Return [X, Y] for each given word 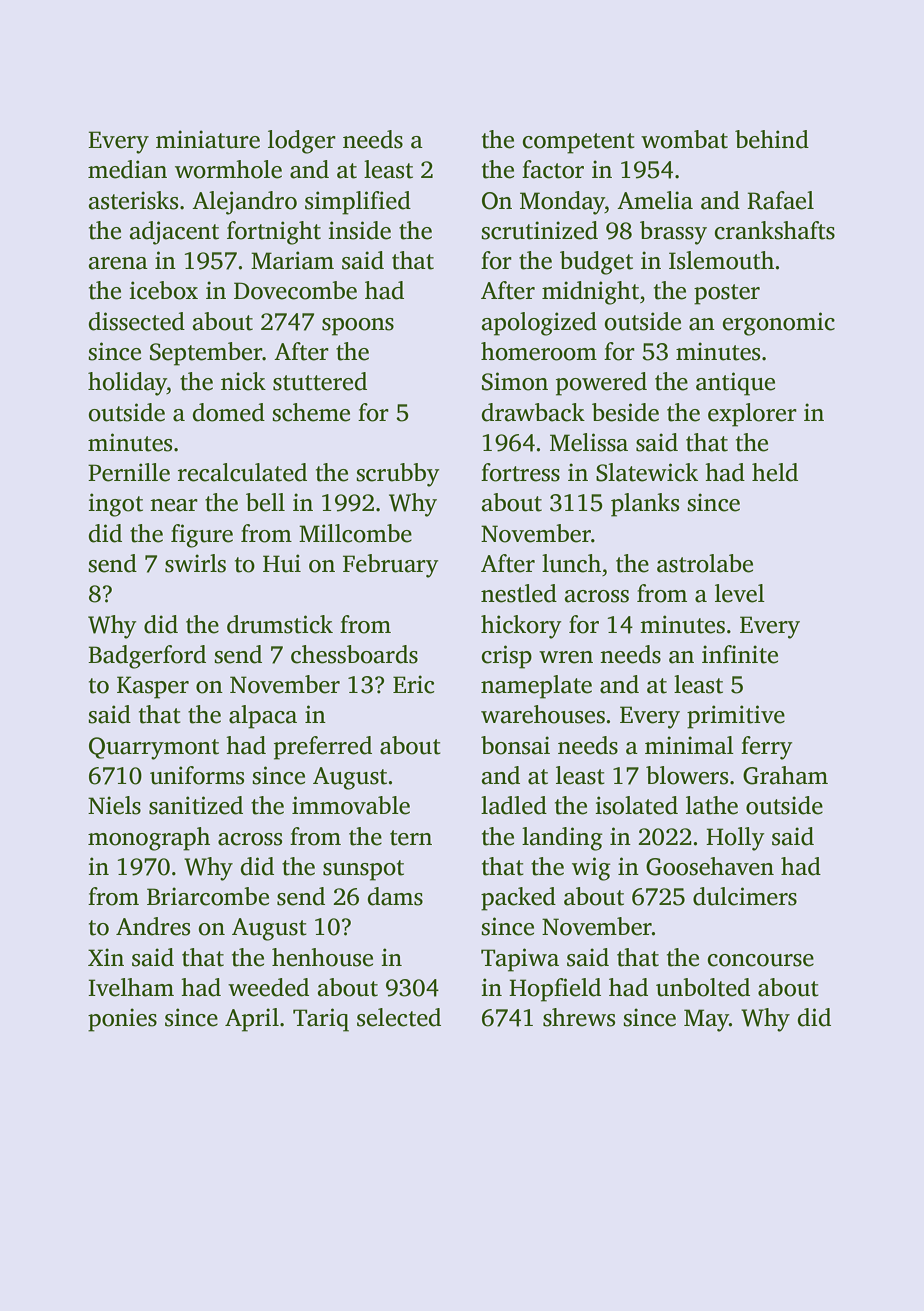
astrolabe [705, 563]
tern [411, 838]
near [174, 505]
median [127, 169]
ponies [122, 1020]
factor [553, 169]
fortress [520, 472]
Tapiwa [520, 960]
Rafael [780, 200]
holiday [127, 384]
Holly [735, 839]
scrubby [397, 475]
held [775, 472]
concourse [760, 960]
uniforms [197, 775]
